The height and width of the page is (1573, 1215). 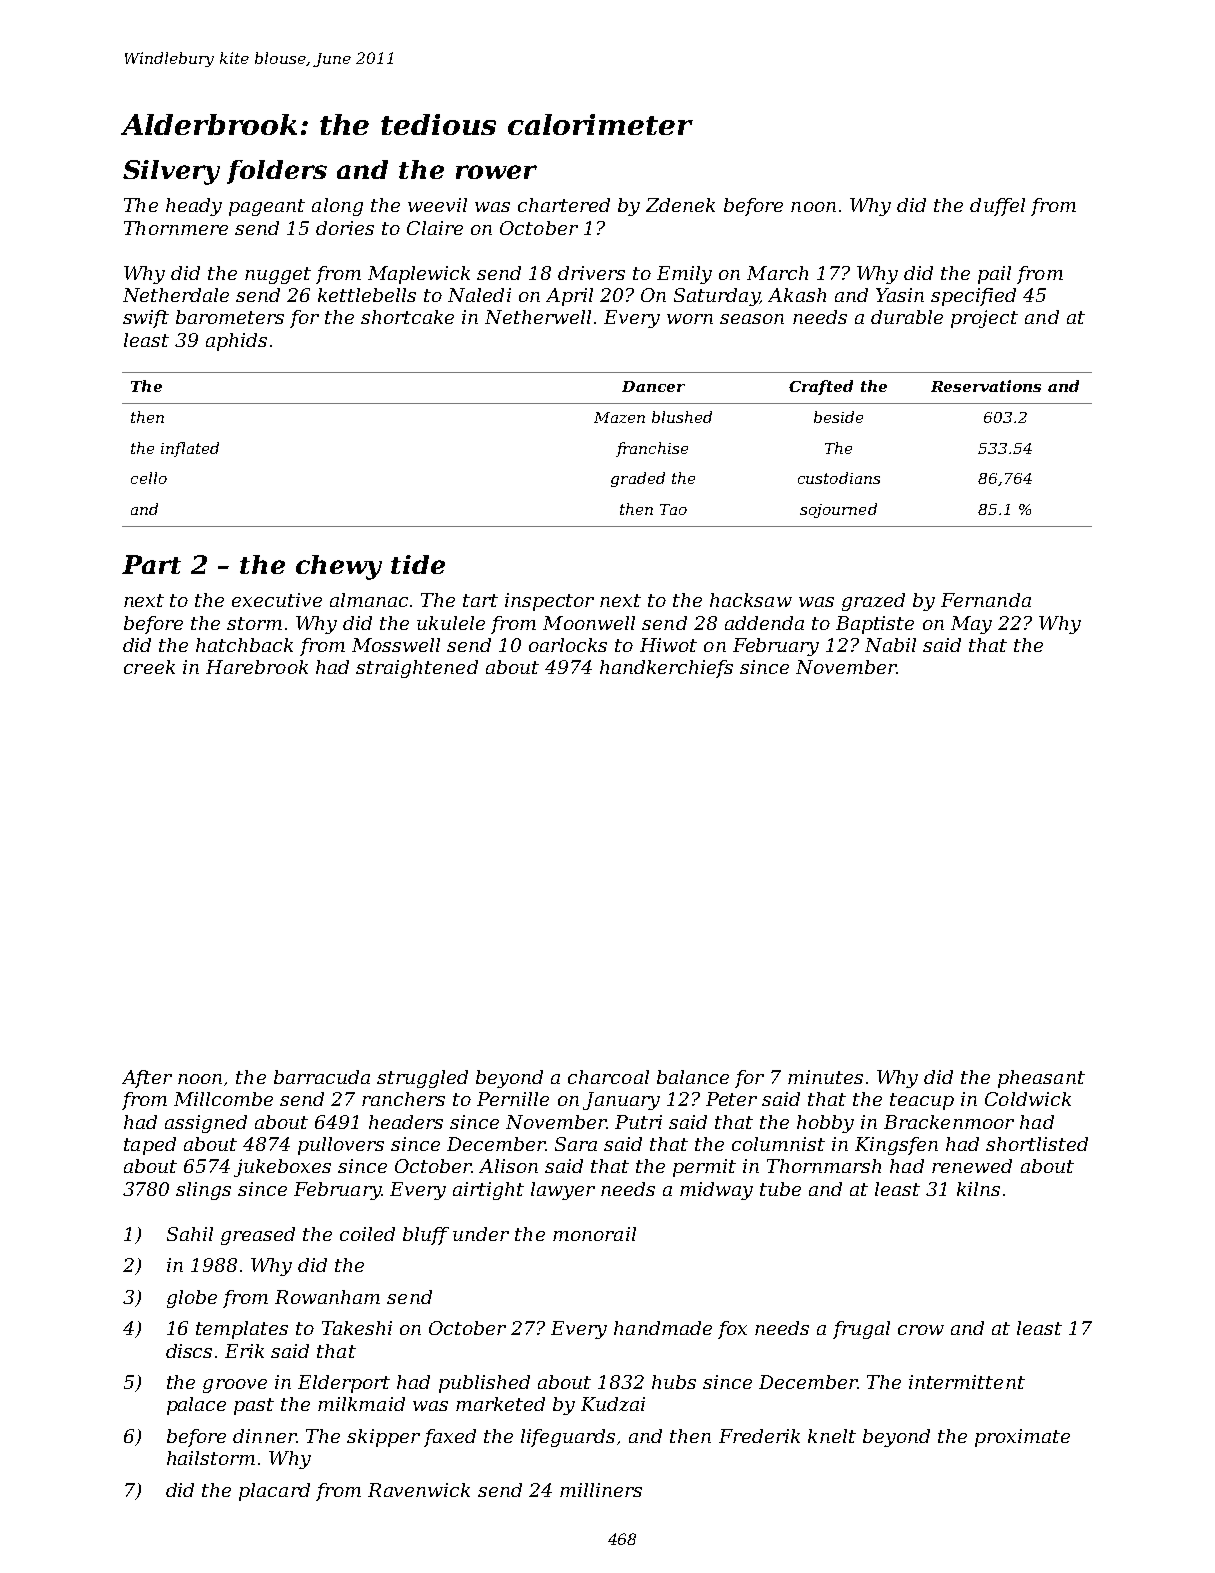 What do you see at coordinates (496, 172) in the page?
I see `rower` at bounding box center [496, 172].
